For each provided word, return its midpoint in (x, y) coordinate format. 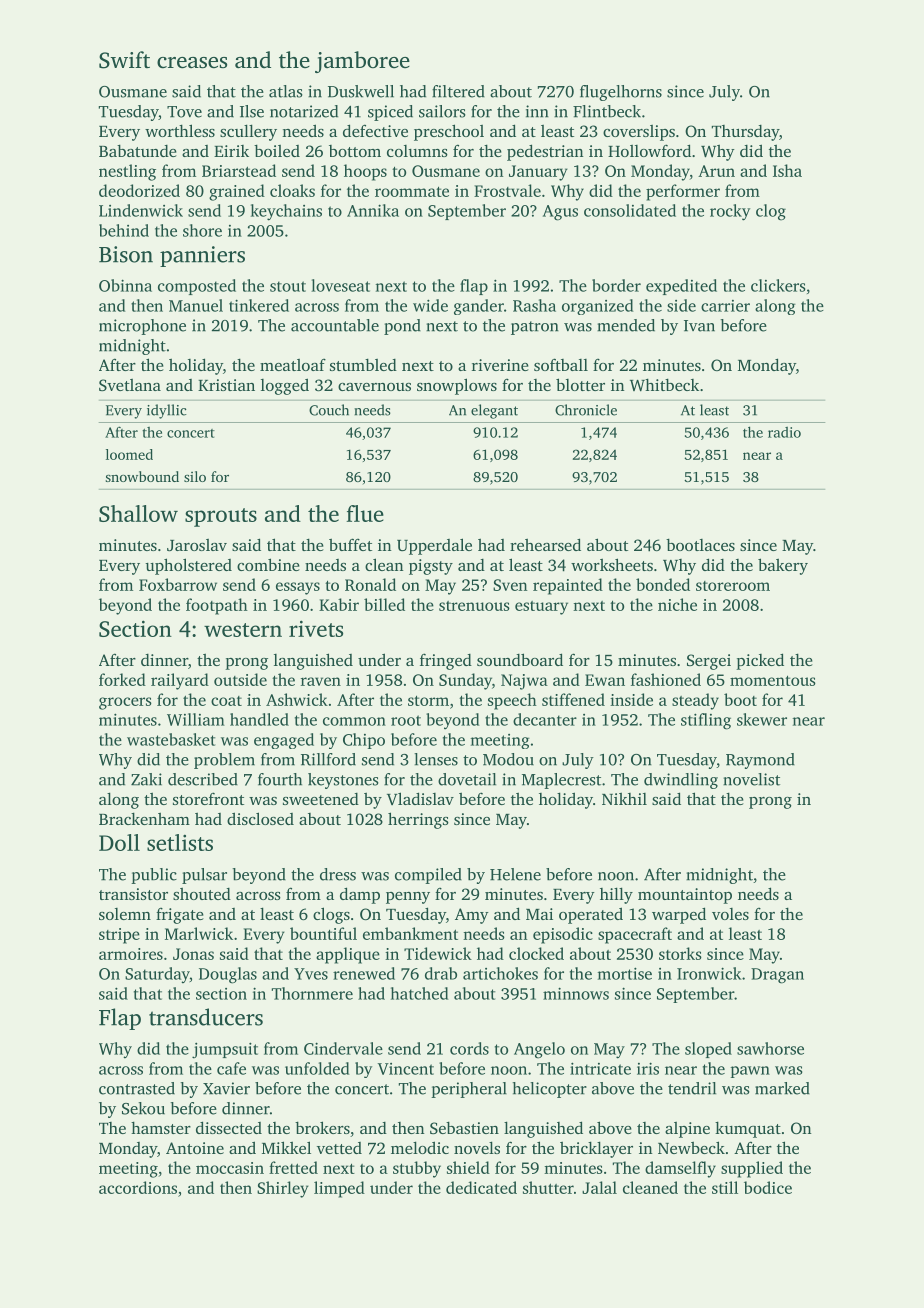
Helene (515, 874)
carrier (725, 306)
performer (683, 192)
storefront (208, 798)
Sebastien (464, 1128)
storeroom (733, 586)
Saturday (157, 975)
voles (730, 914)
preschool (449, 132)
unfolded (317, 1068)
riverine (500, 365)
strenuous (474, 606)
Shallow (138, 513)
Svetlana (130, 385)
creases (192, 63)
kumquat (748, 1129)
